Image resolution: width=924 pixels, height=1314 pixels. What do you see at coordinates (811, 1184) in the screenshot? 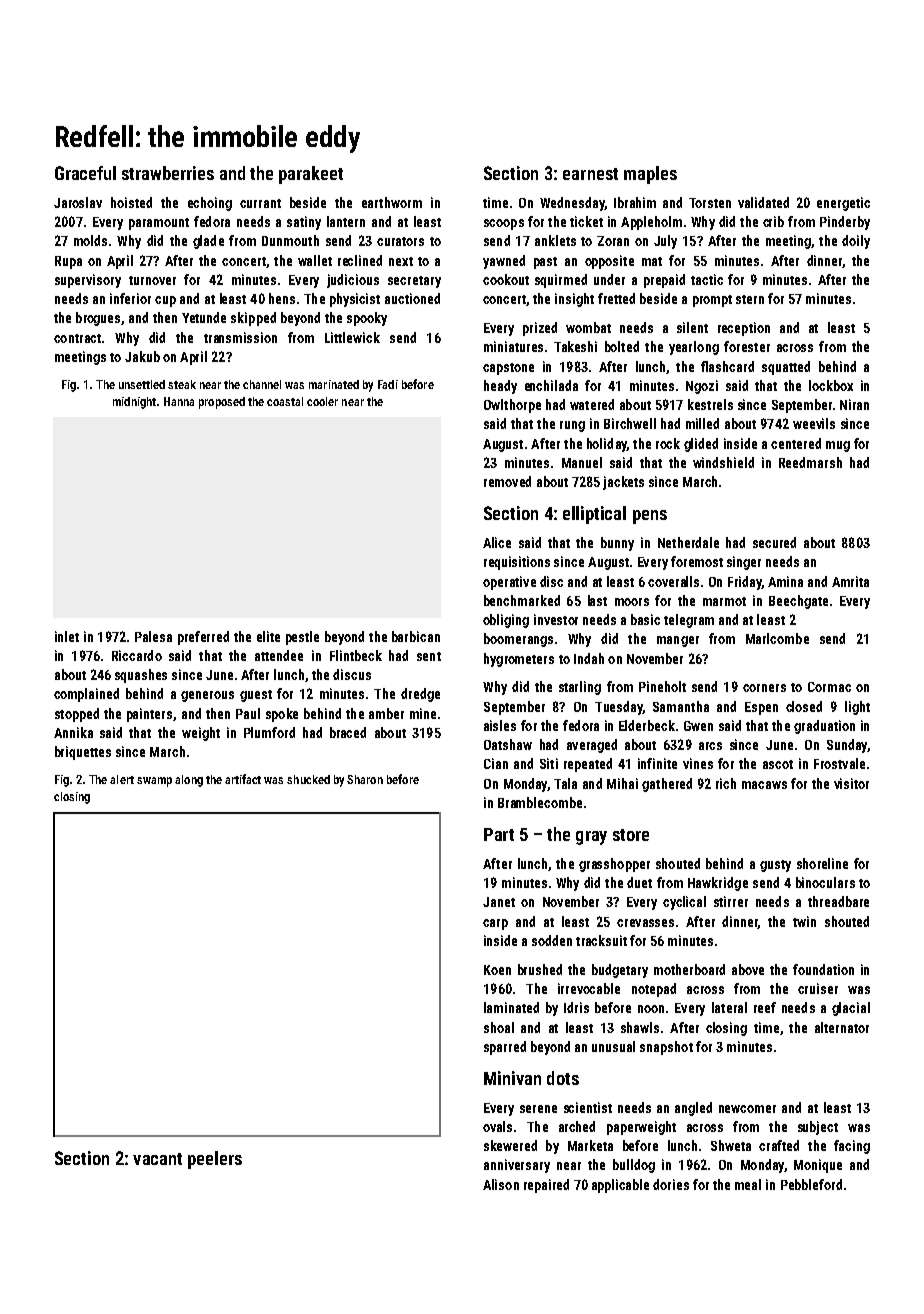
I see `Pebbleford` at bounding box center [811, 1184].
